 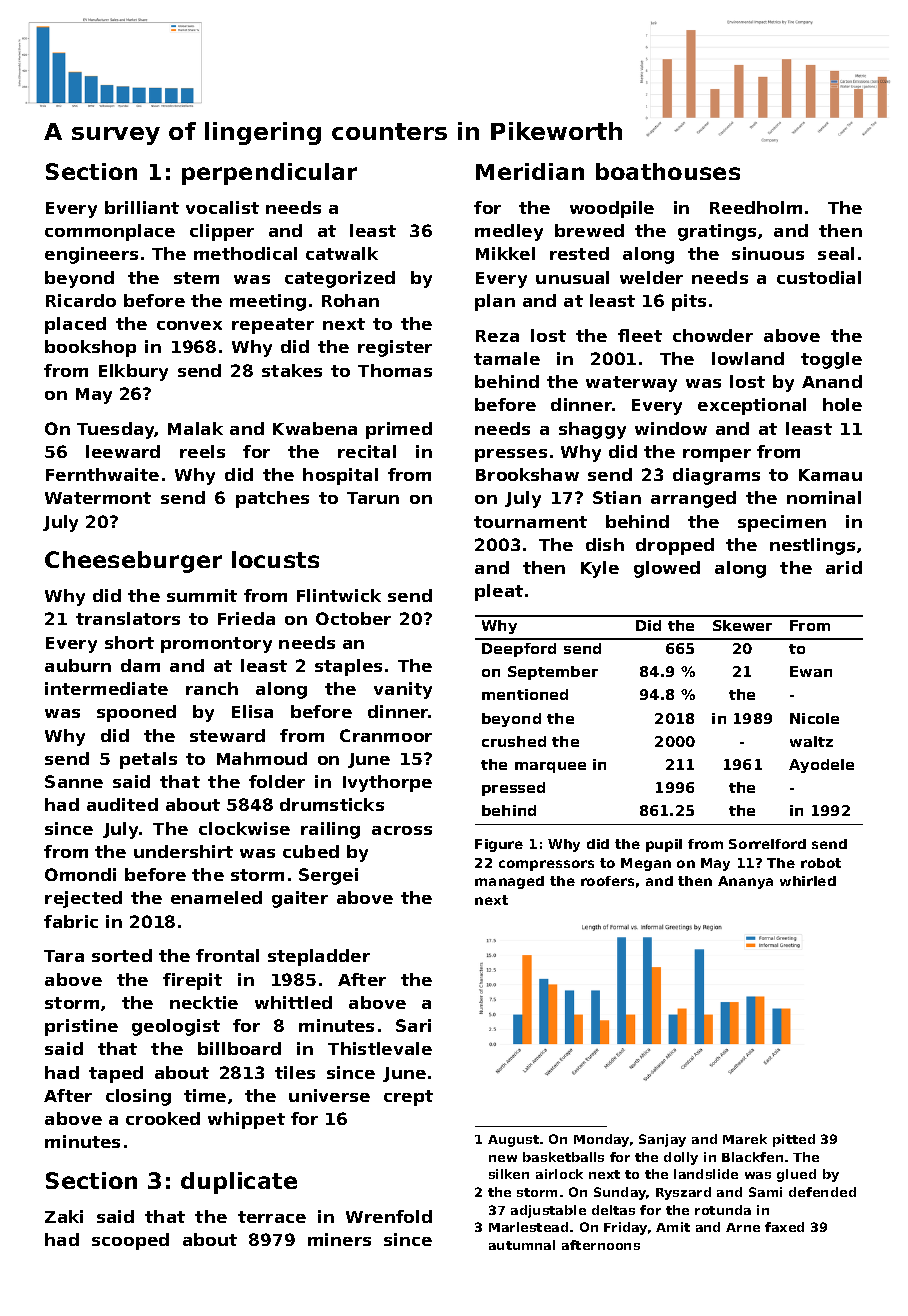 What do you see at coordinates (662, 1140) in the screenshot?
I see `Sanjay` at bounding box center [662, 1140].
